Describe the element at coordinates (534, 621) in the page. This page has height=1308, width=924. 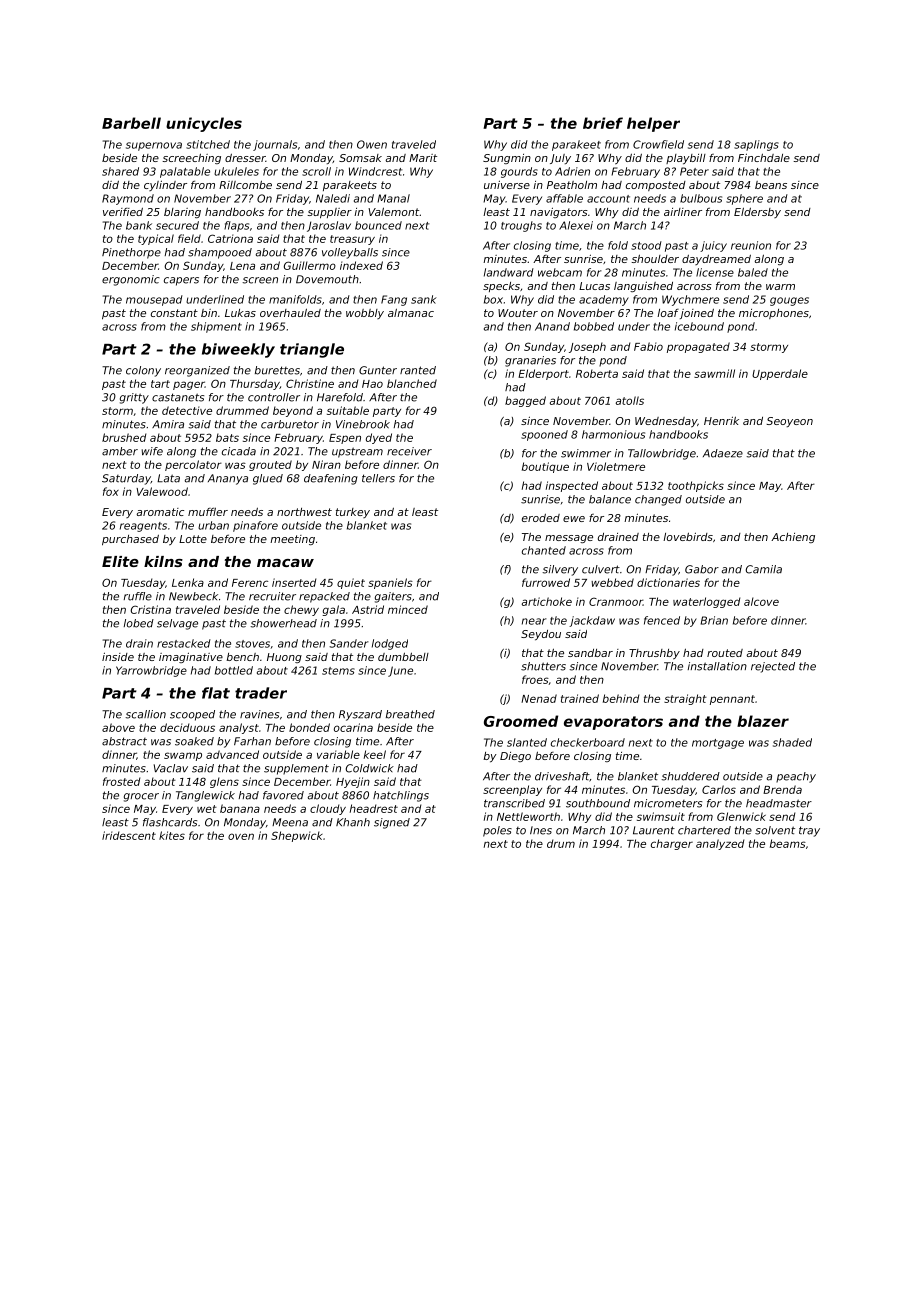
I see `near` at that location.
